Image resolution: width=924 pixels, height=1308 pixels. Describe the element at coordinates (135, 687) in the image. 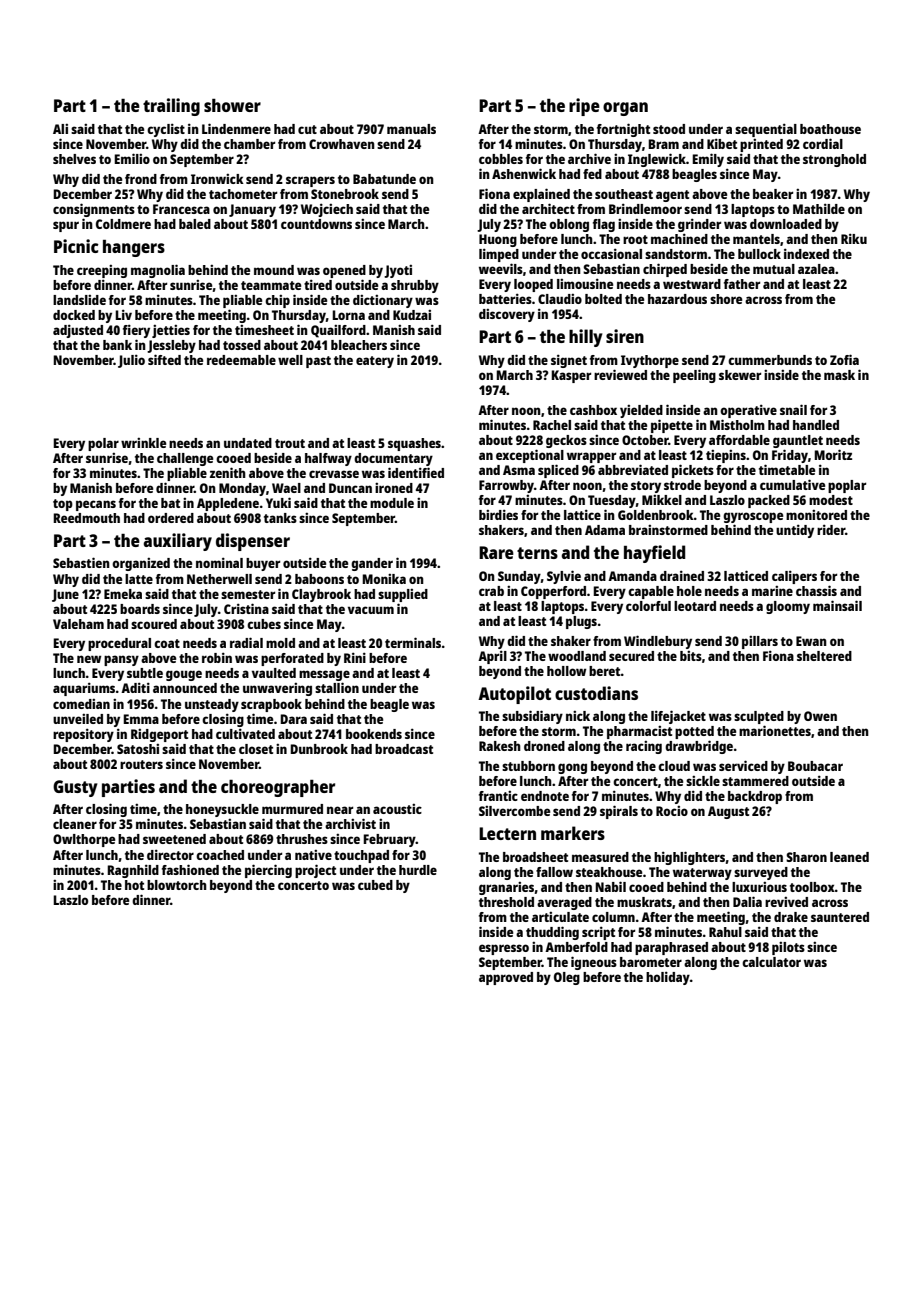

I see `Aditi` at that location.
